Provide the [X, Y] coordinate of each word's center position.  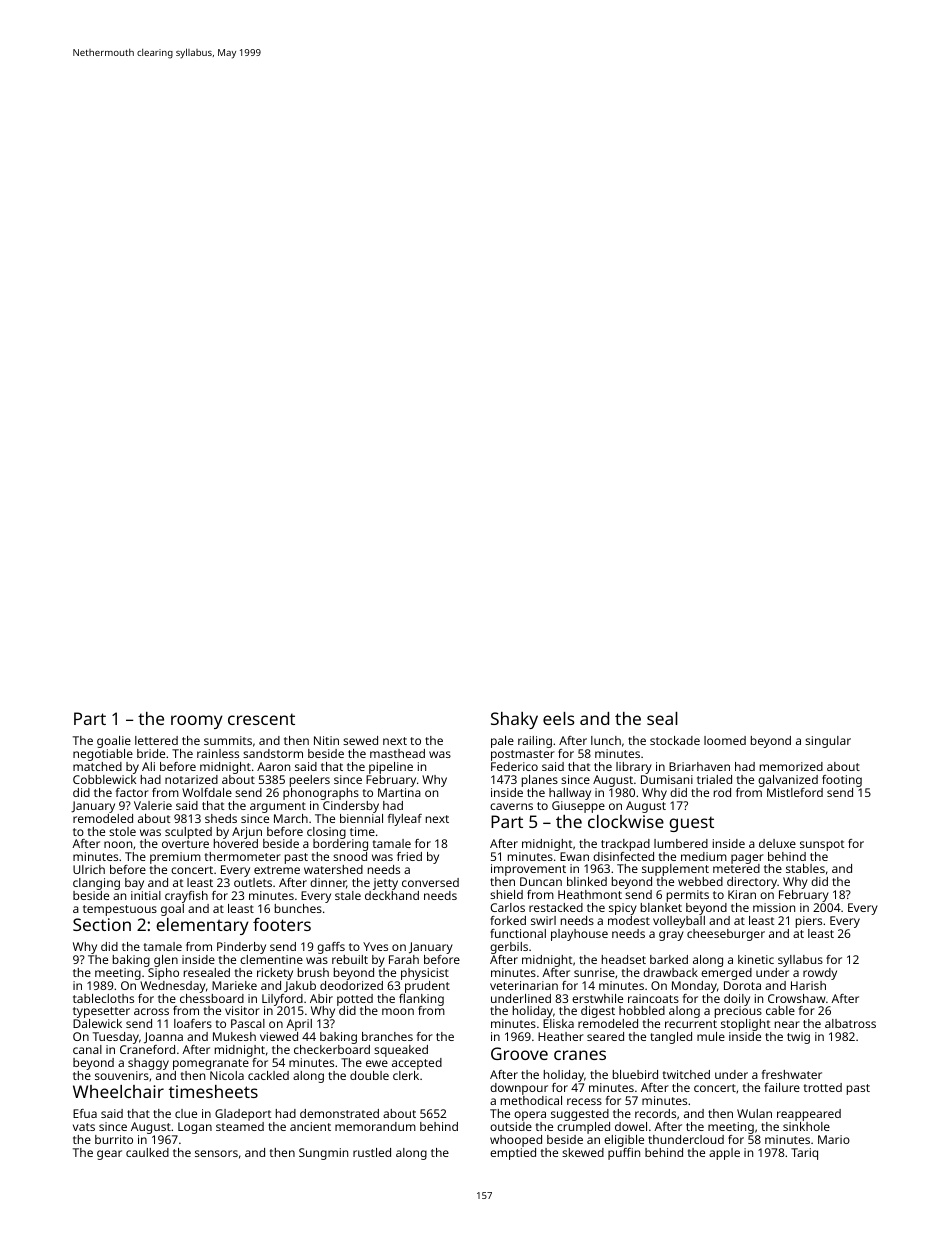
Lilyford [282, 1000]
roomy [197, 722]
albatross [850, 1023]
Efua [85, 1113]
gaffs [331, 948]
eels [559, 718]
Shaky [514, 720]
